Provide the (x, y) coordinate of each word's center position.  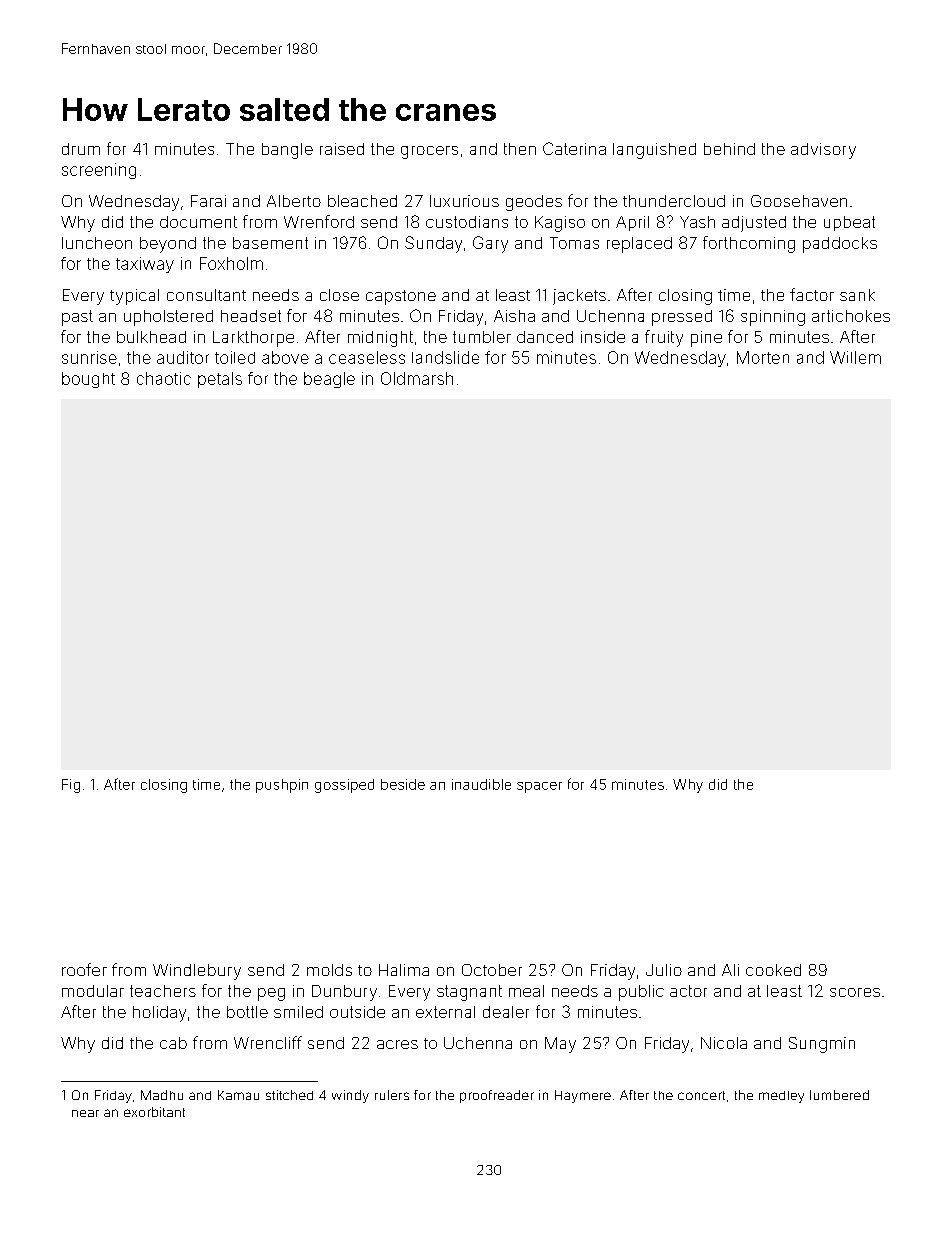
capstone (401, 297)
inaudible (481, 784)
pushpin (282, 786)
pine (706, 339)
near (85, 1113)
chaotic (164, 378)
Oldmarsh (417, 378)
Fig (71, 786)
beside (403, 784)
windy (350, 1096)
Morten (763, 357)
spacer (539, 787)
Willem (855, 357)
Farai (208, 201)
